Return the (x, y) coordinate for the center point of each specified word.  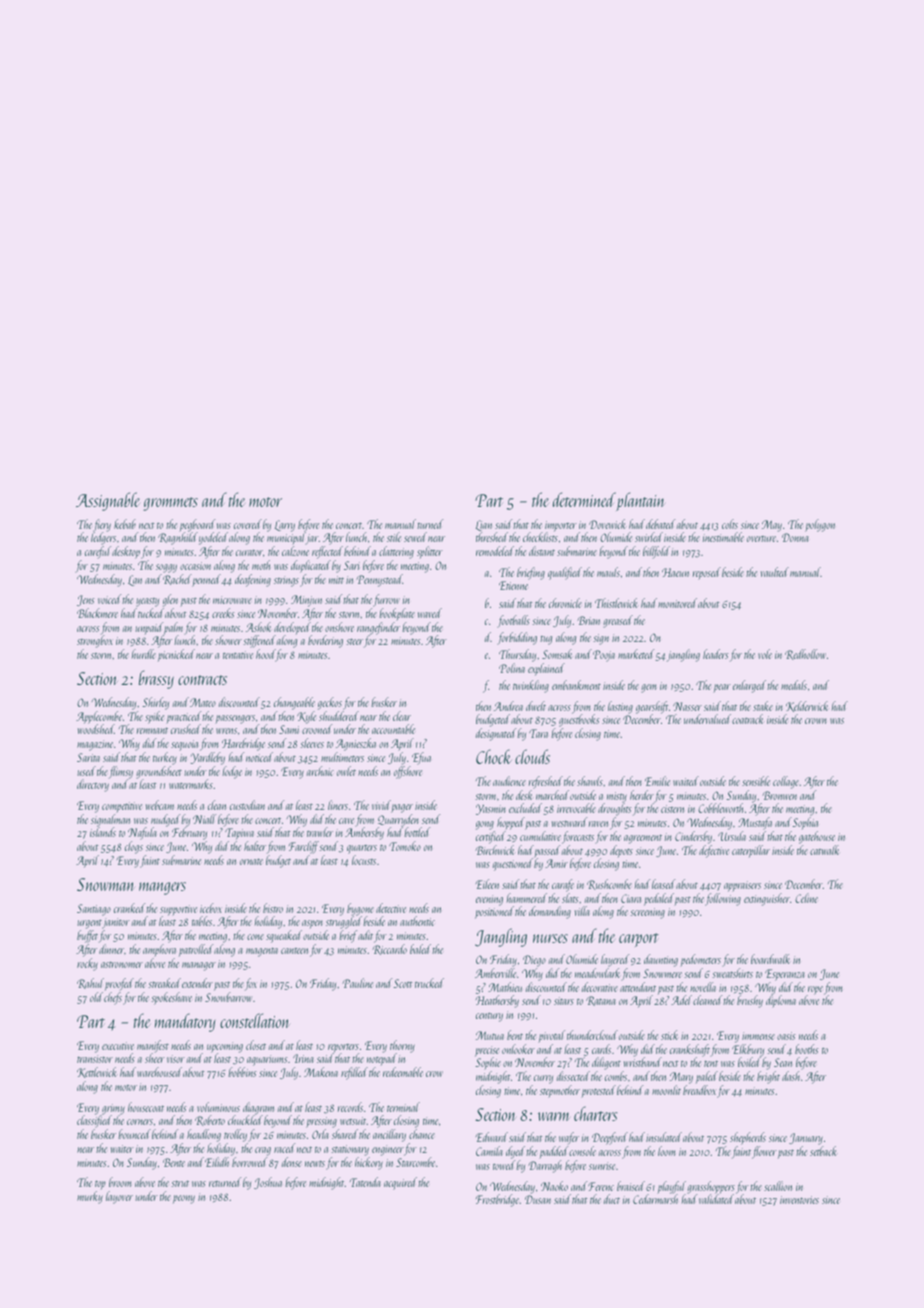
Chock (494, 756)
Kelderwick (807, 706)
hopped (511, 823)
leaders (715, 654)
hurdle (144, 654)
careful (98, 552)
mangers (162, 888)
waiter (122, 1149)
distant (542, 551)
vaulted (775, 572)
